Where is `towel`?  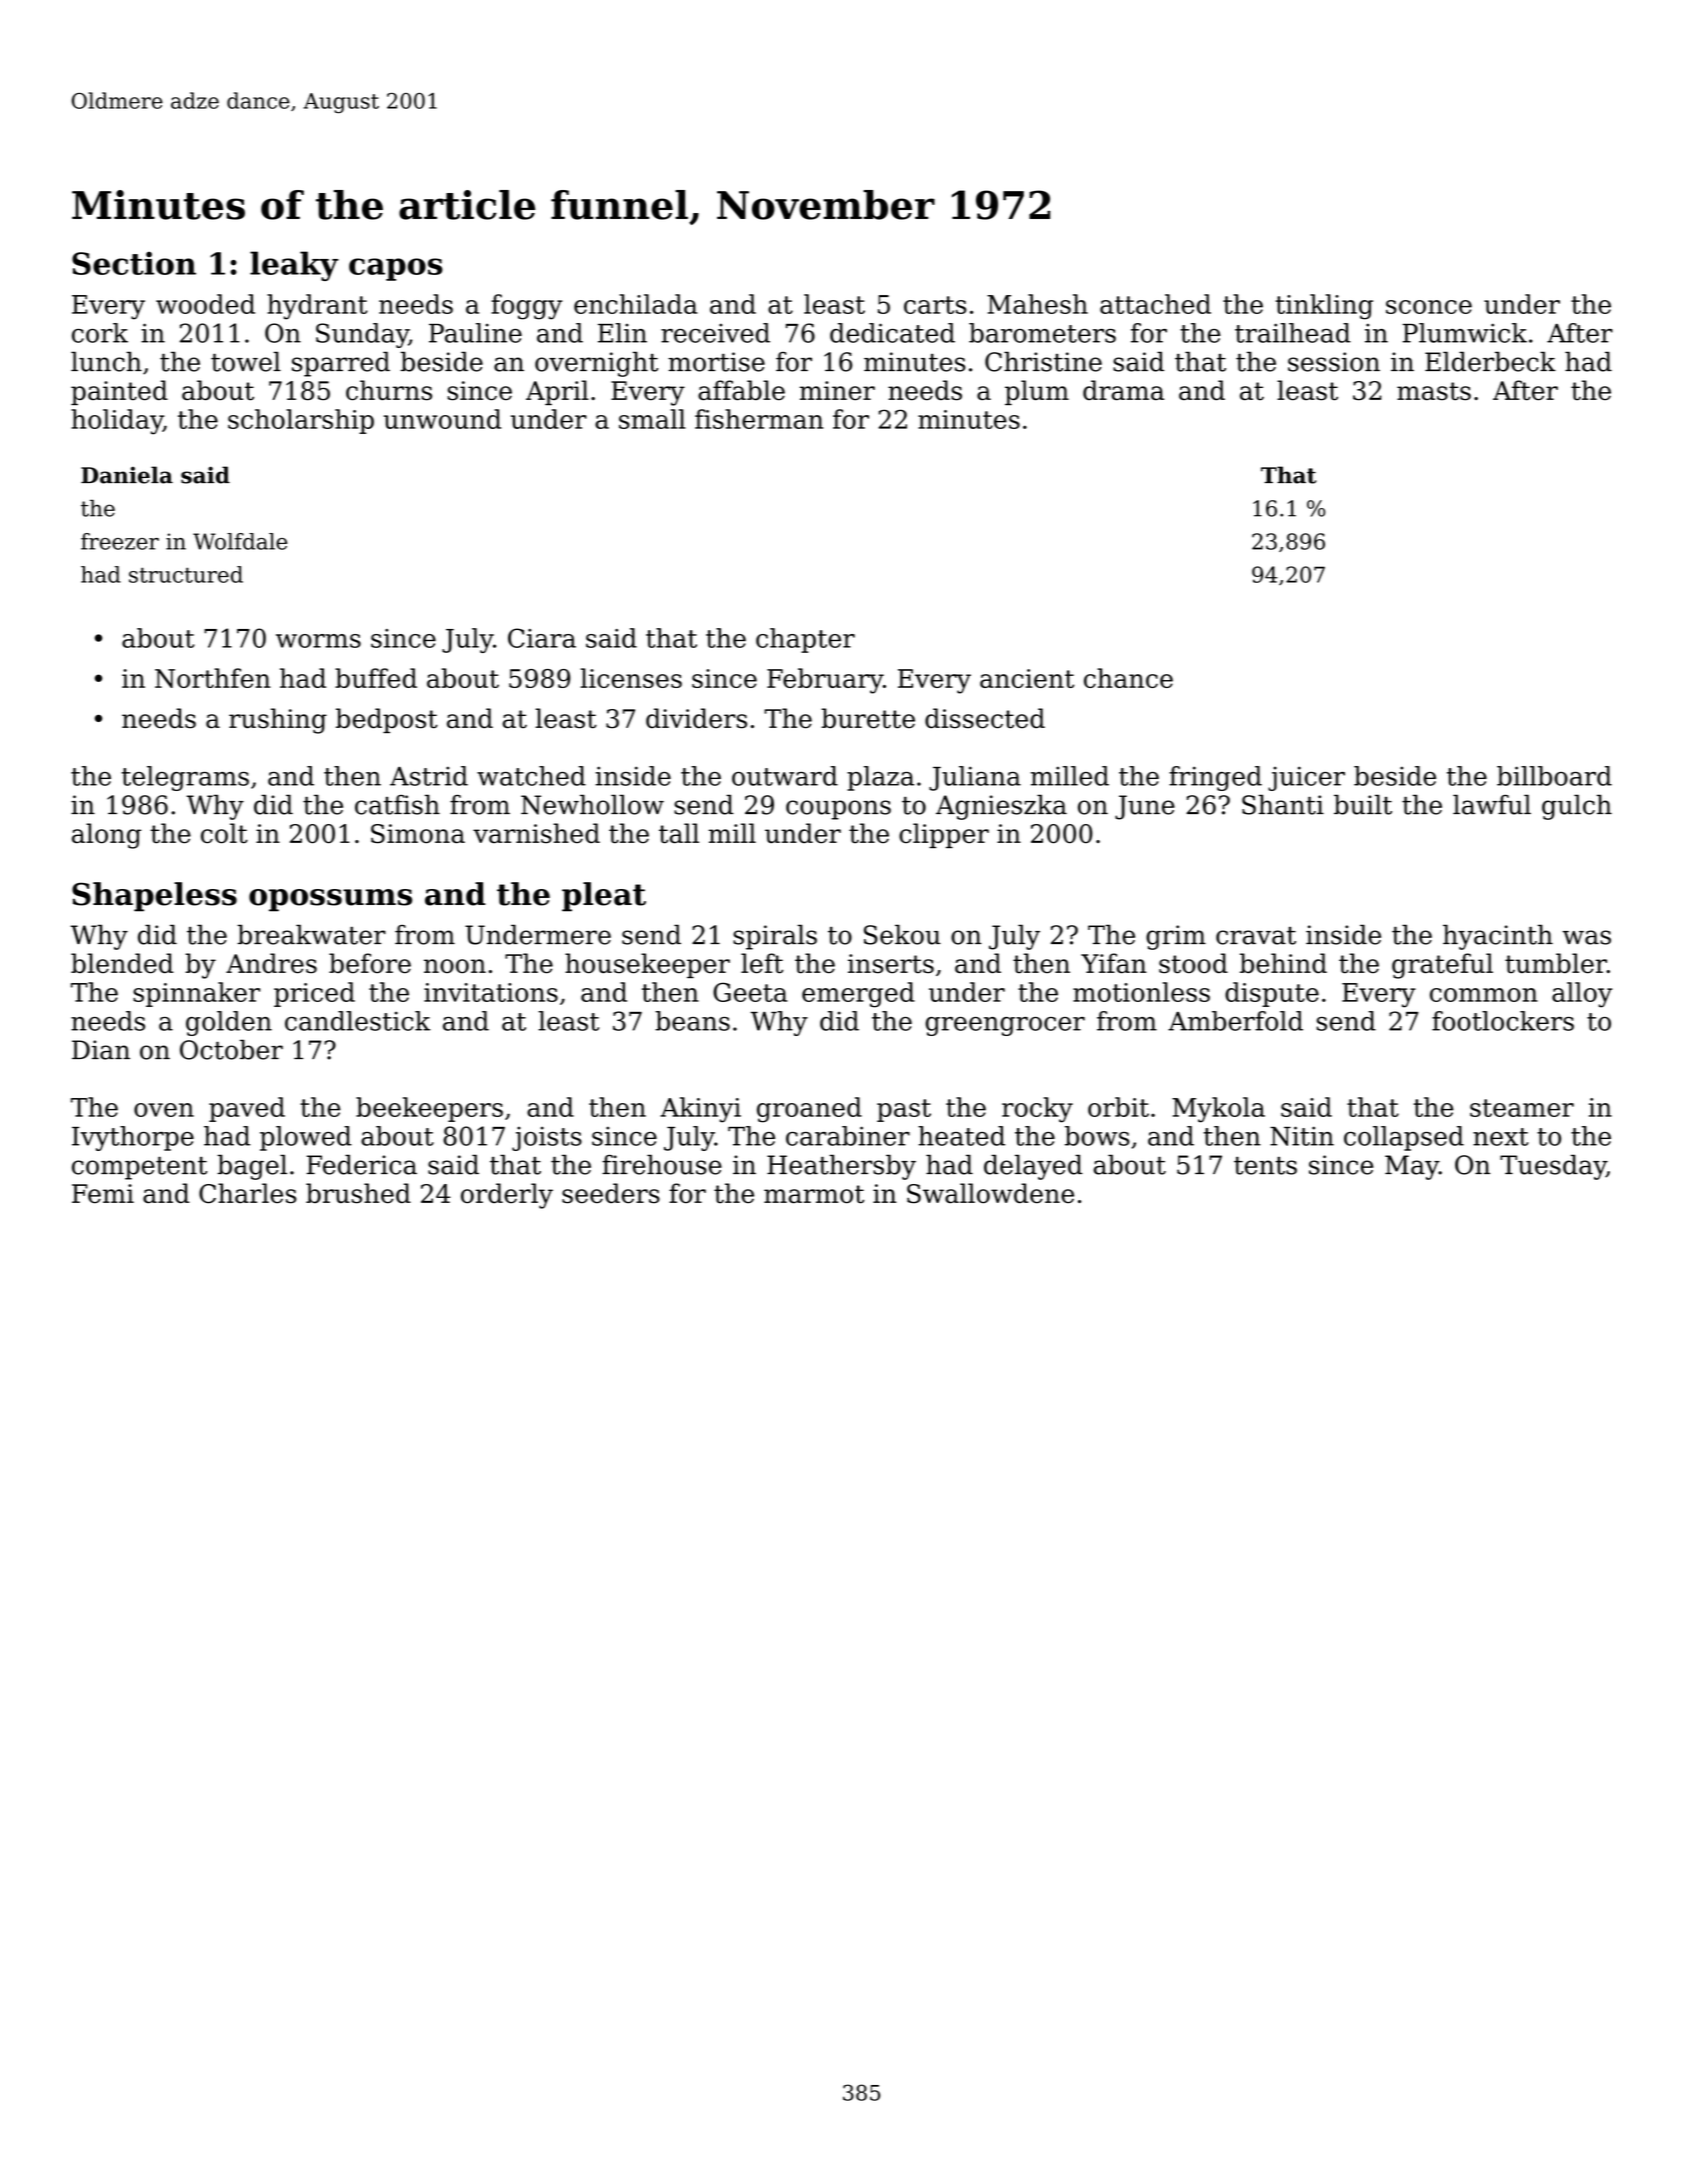
towel is located at coordinates (246, 362).
